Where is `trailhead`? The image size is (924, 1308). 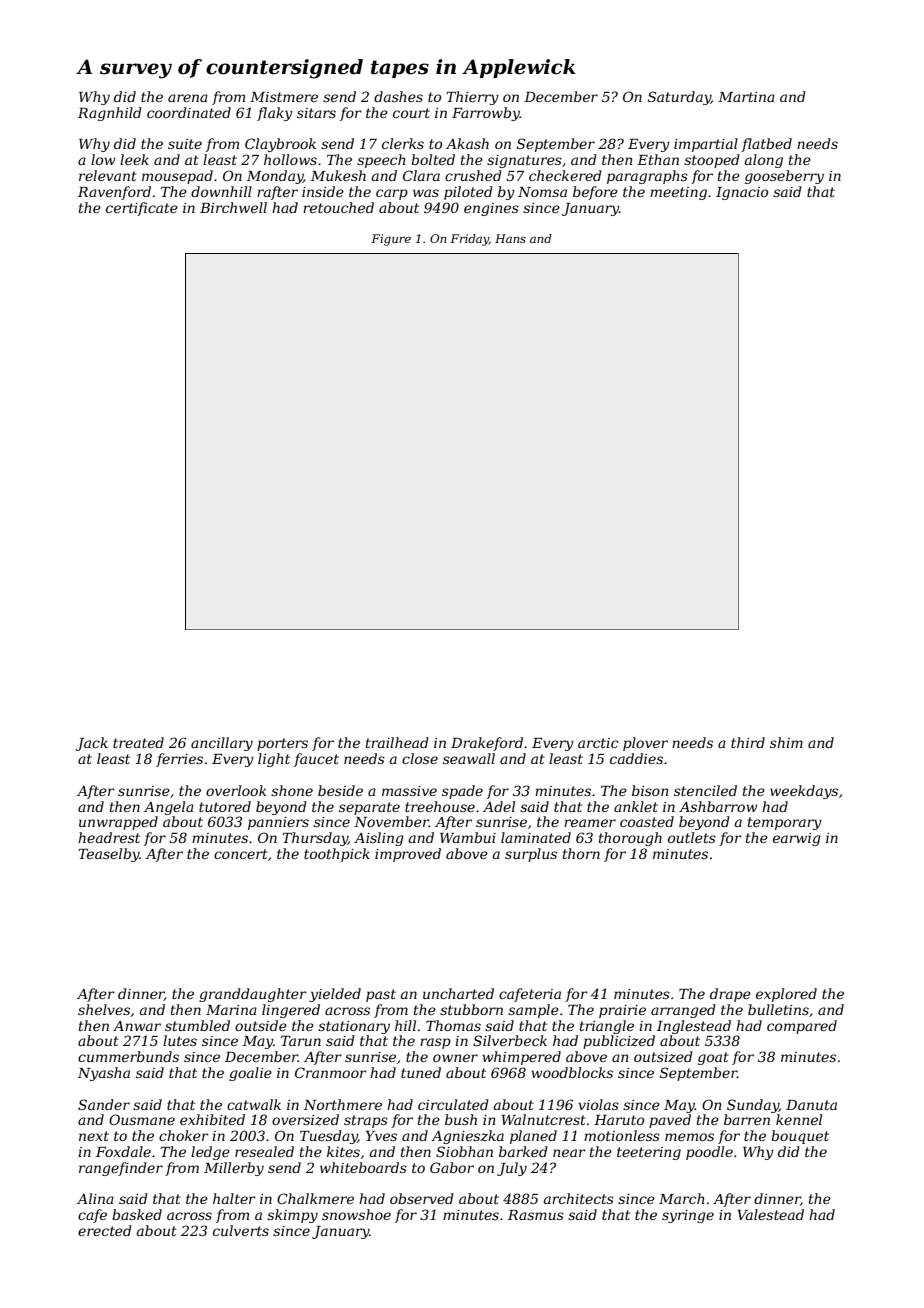 trailhead is located at coordinates (397, 742).
